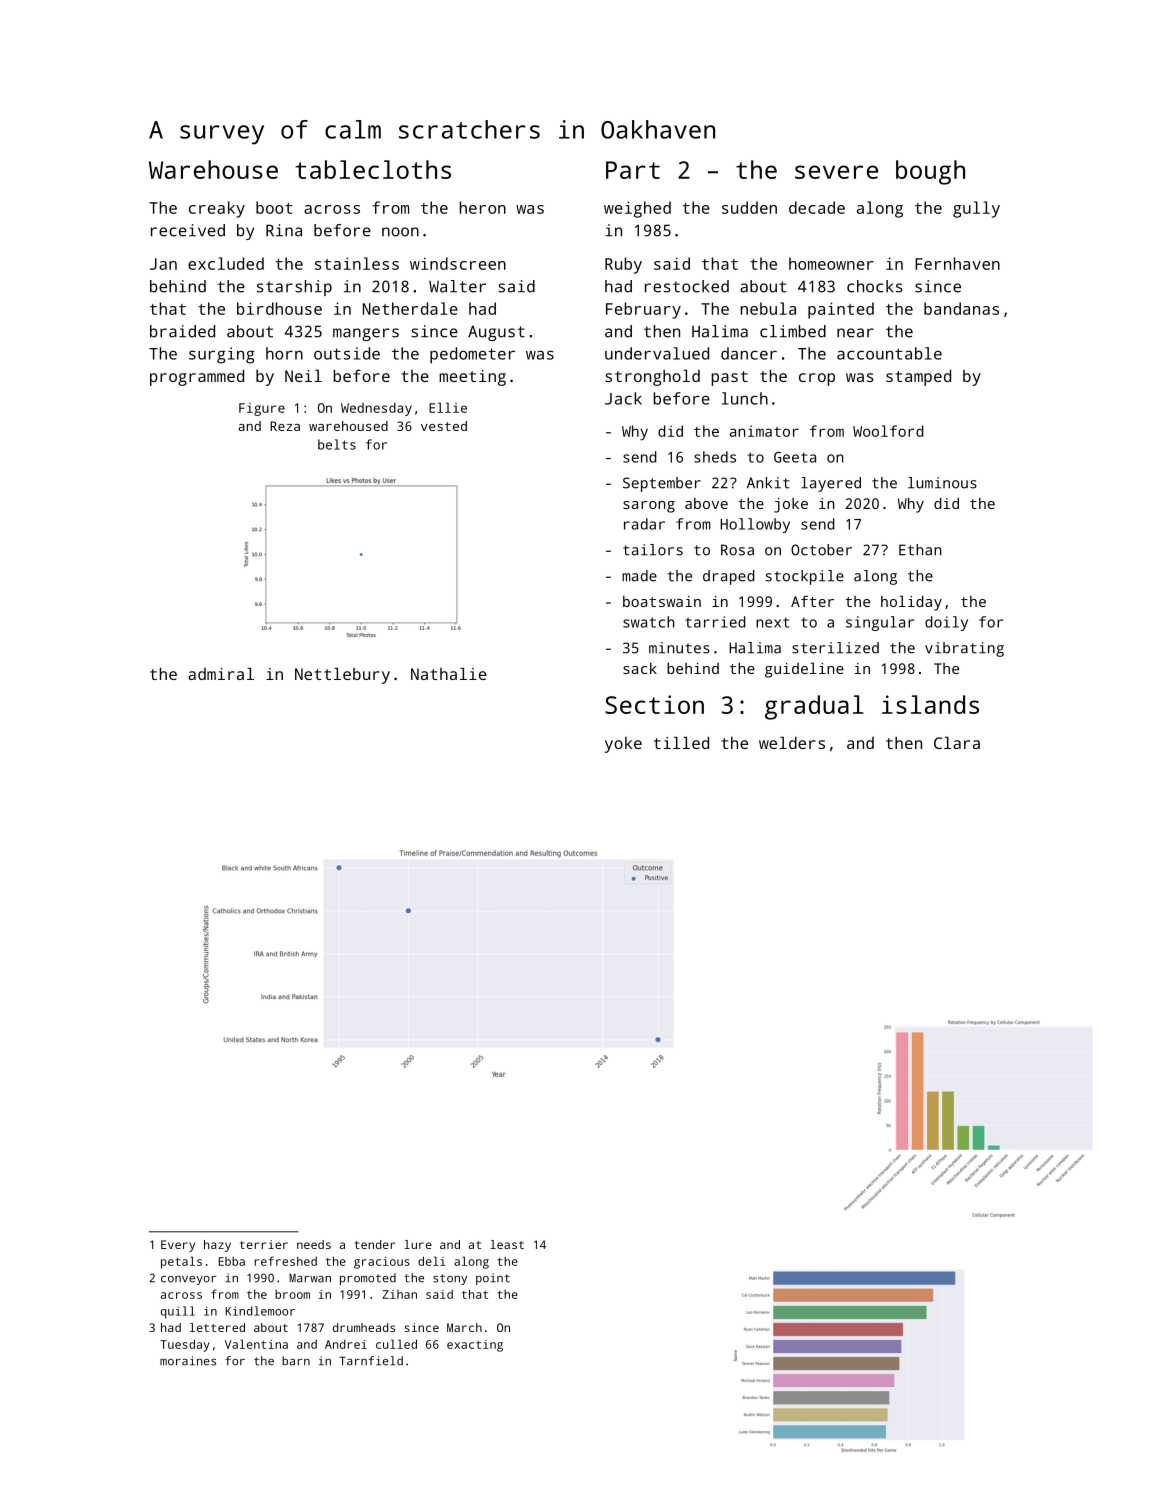 This image has height=1503, width=1161. I want to click on boot, so click(274, 207).
